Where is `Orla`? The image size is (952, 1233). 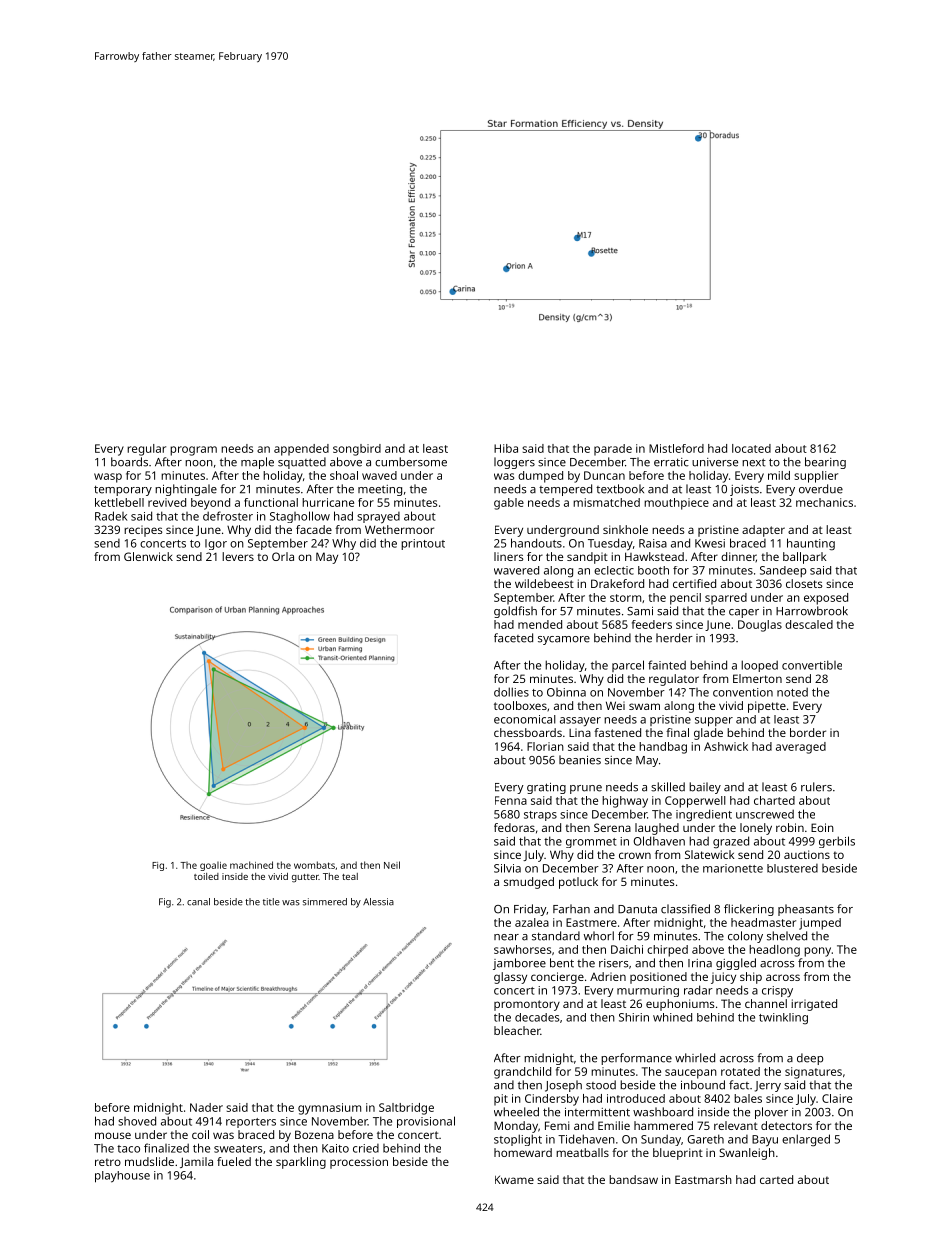
Orla is located at coordinates (283, 556).
